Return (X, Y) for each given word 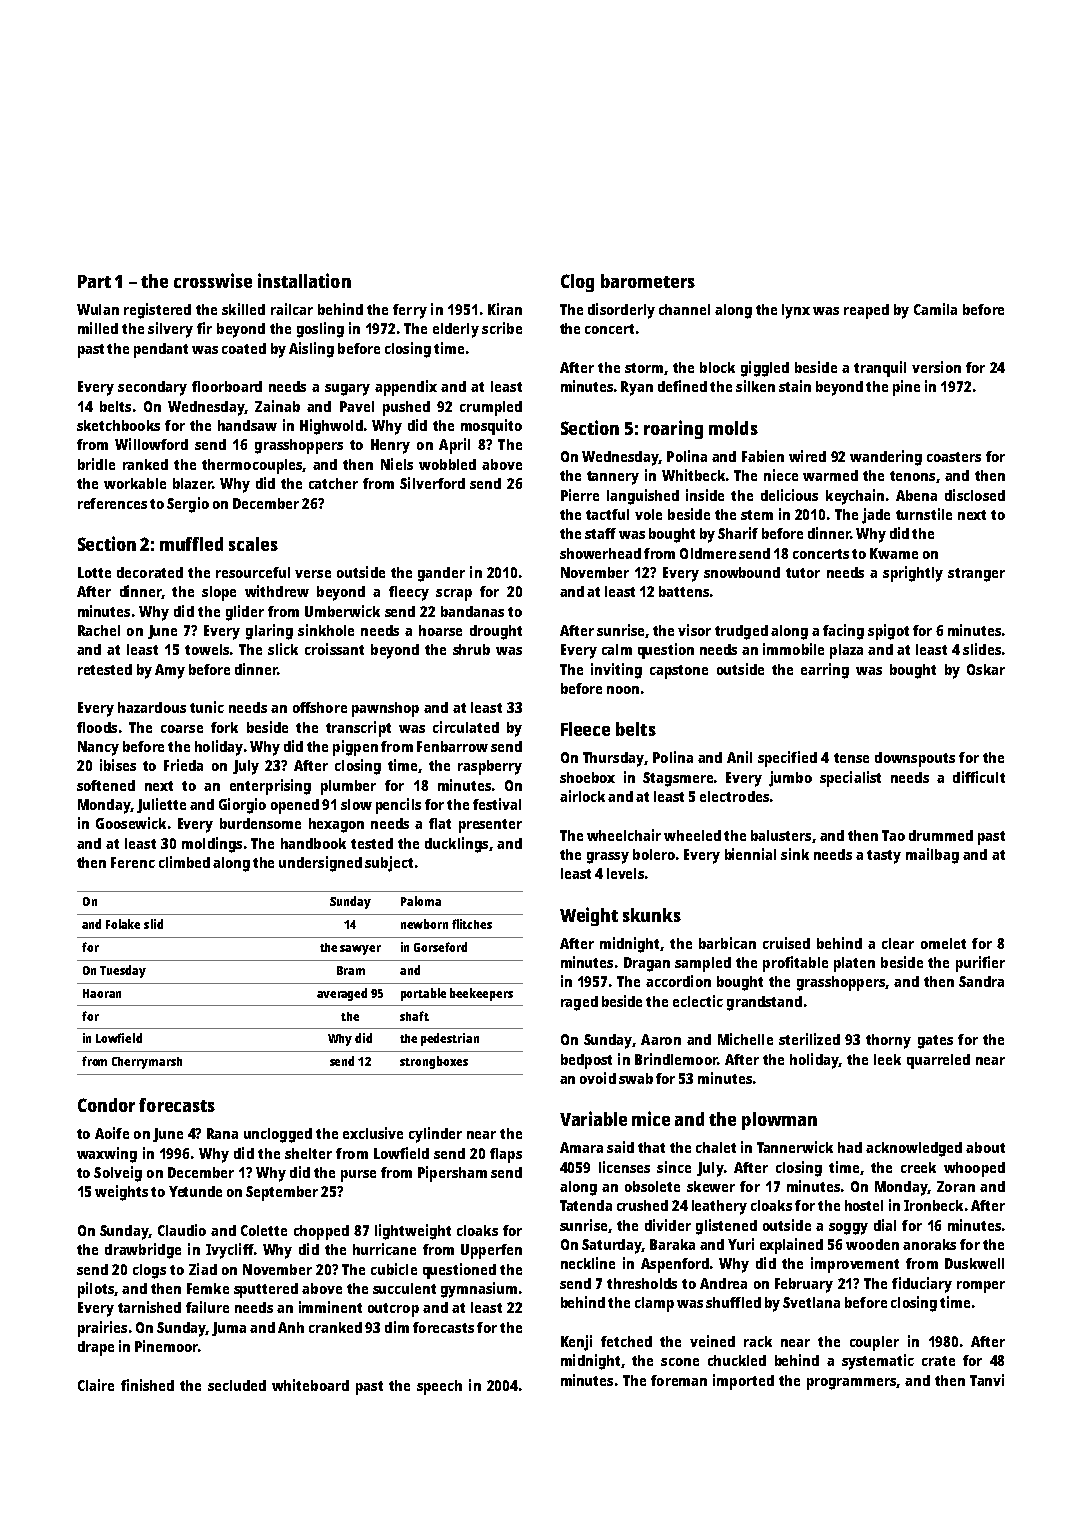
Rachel (99, 630)
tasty (884, 857)
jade (876, 516)
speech (439, 1387)
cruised (786, 943)
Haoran (102, 993)
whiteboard (310, 1385)
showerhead (600, 553)
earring (825, 671)
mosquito (491, 427)
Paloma (421, 901)
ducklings (456, 845)
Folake (123, 924)
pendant (161, 350)
